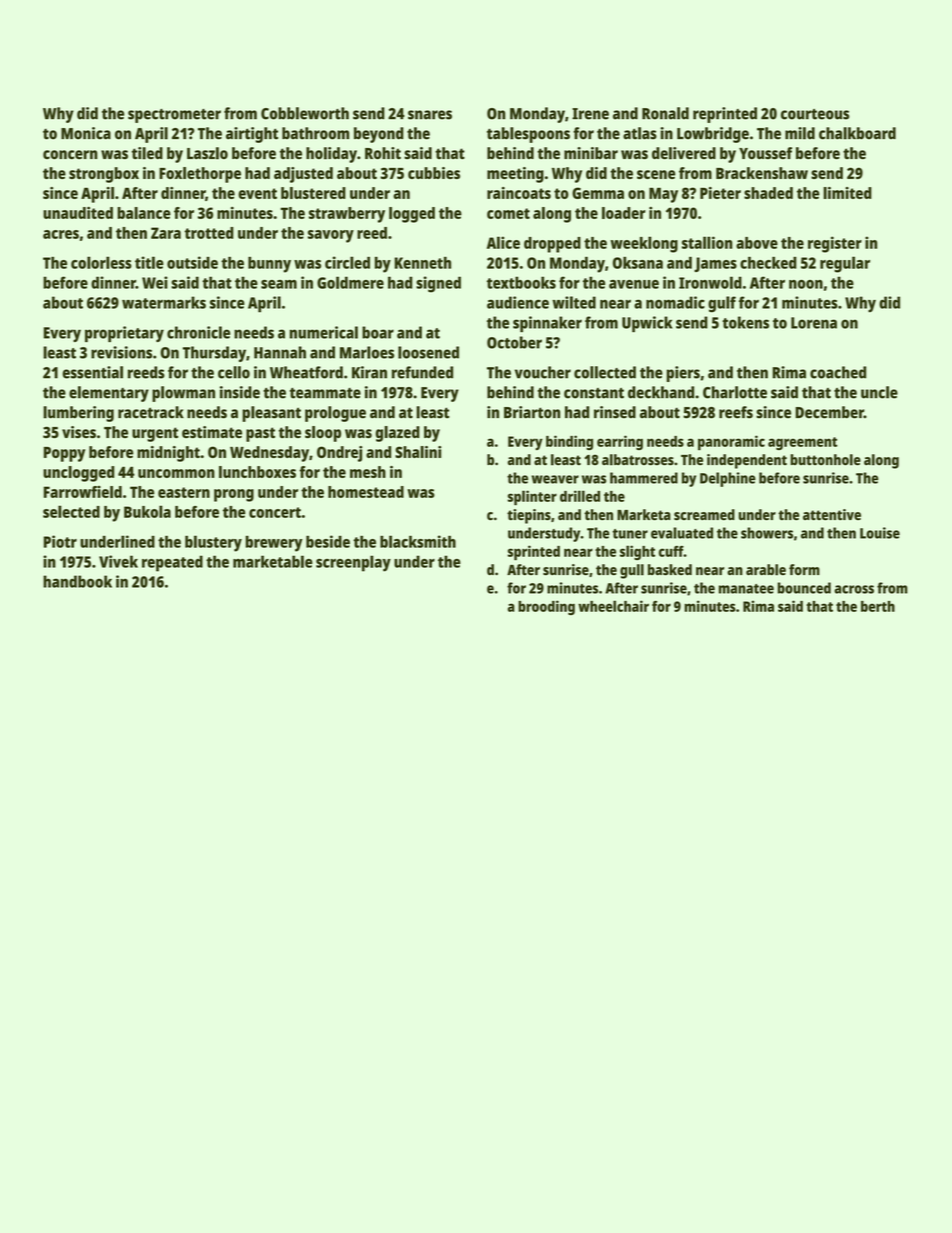 This screenshot has width=952, height=1233. Describe the element at coordinates (675, 302) in the screenshot. I see `nomadic` at that location.
